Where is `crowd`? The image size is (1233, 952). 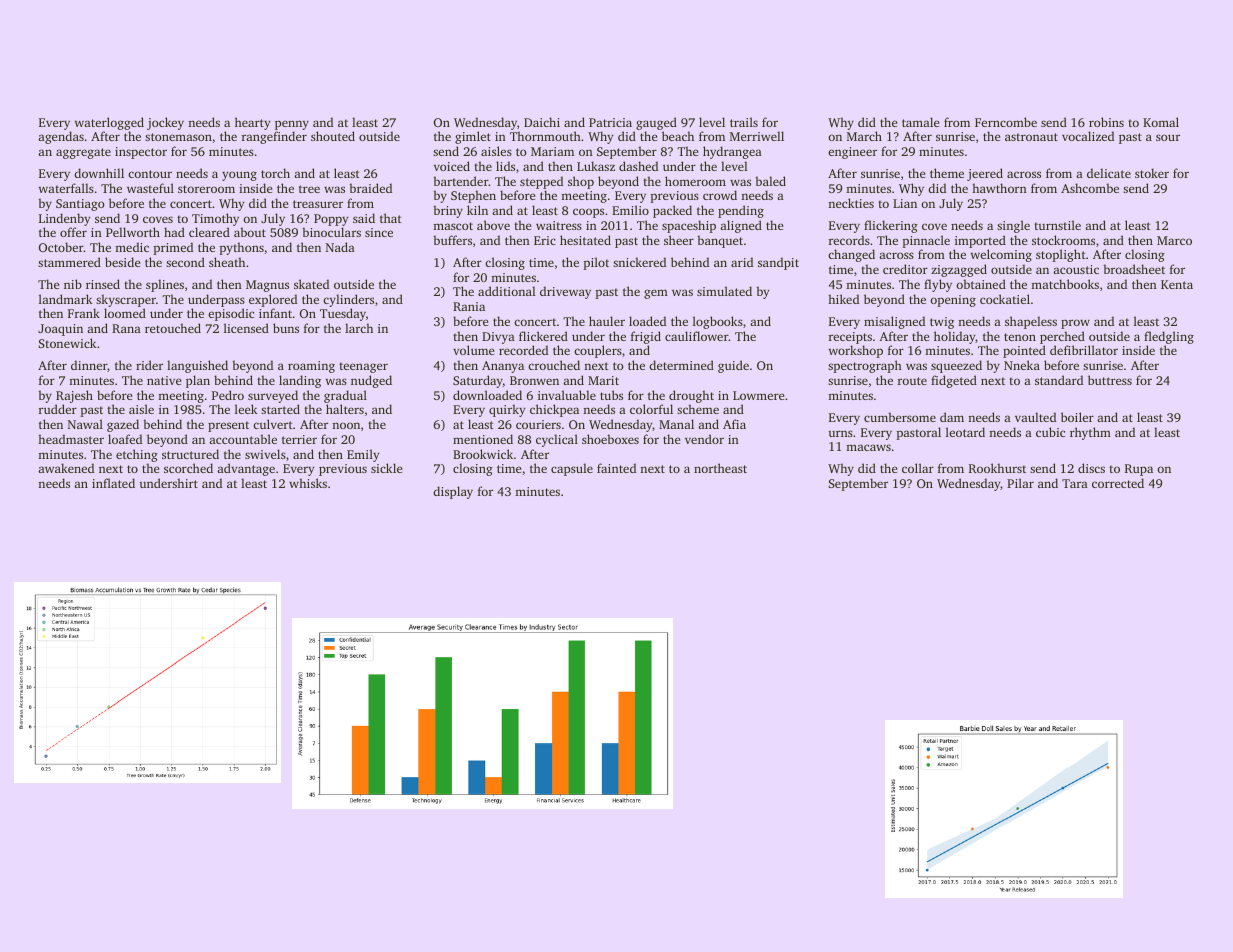
crowd is located at coordinates (720, 195).
